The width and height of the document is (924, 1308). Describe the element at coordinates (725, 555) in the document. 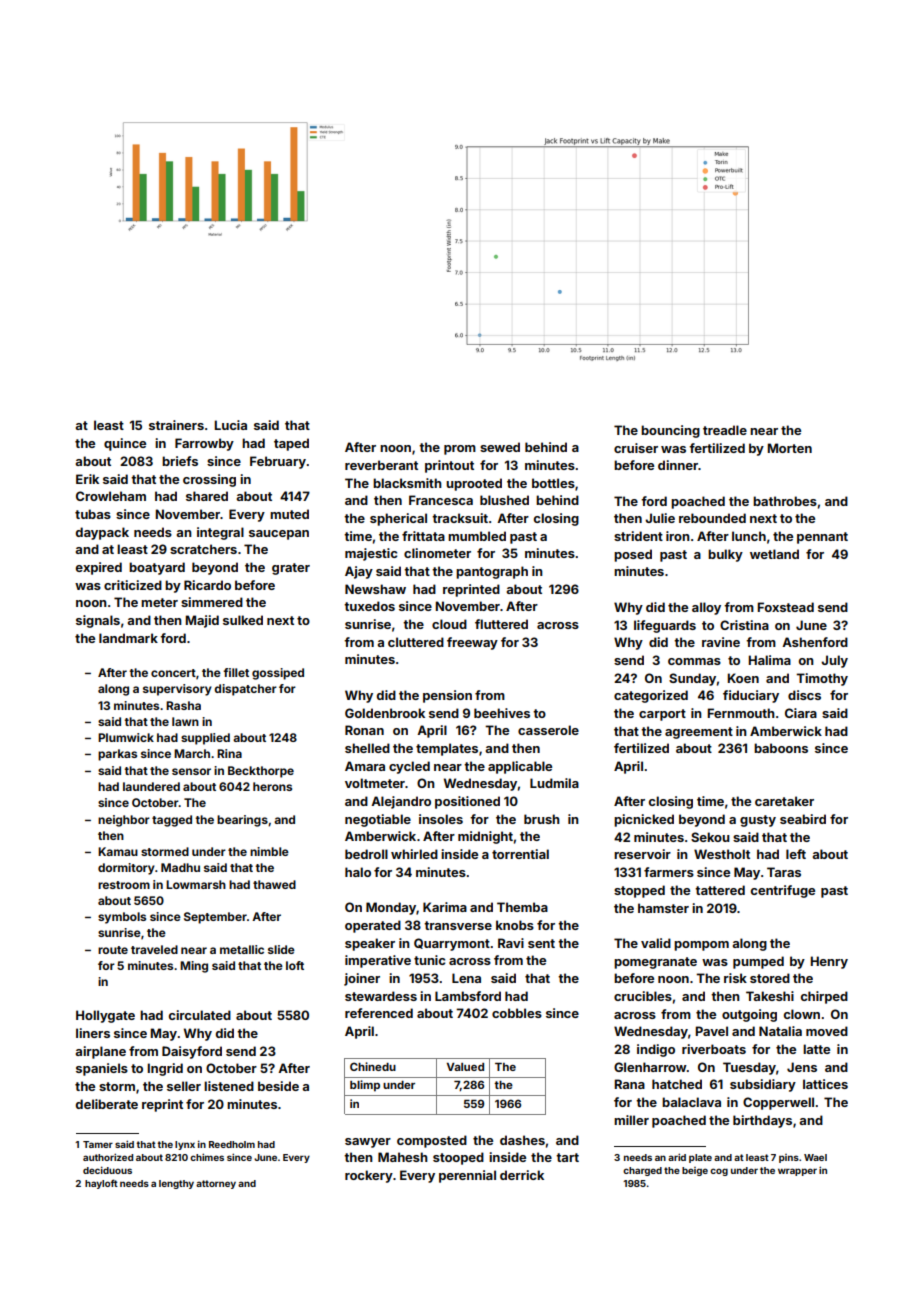

I see `bulky` at that location.
